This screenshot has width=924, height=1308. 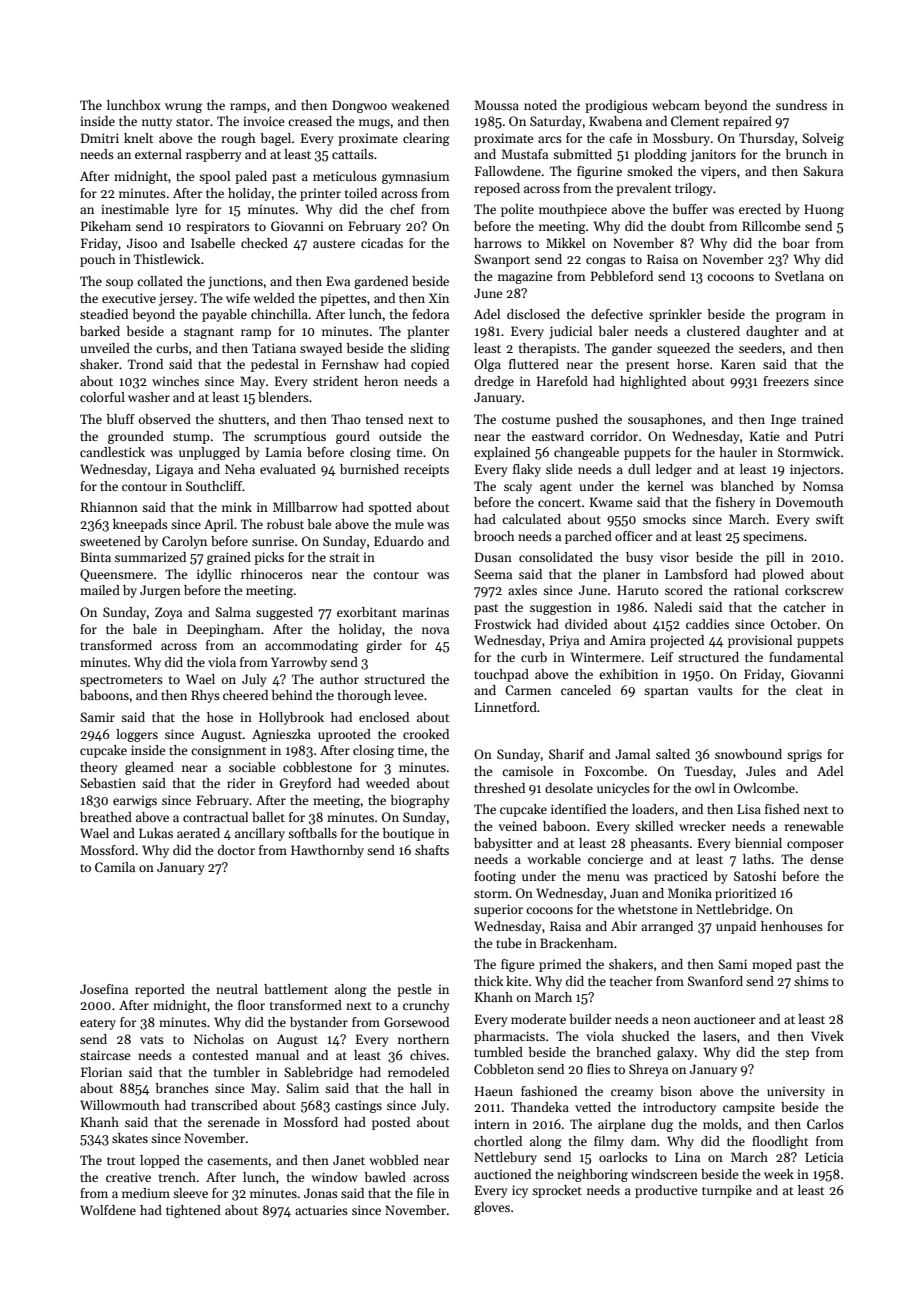 What do you see at coordinates (224, 315) in the screenshot?
I see `payable` at bounding box center [224, 315].
